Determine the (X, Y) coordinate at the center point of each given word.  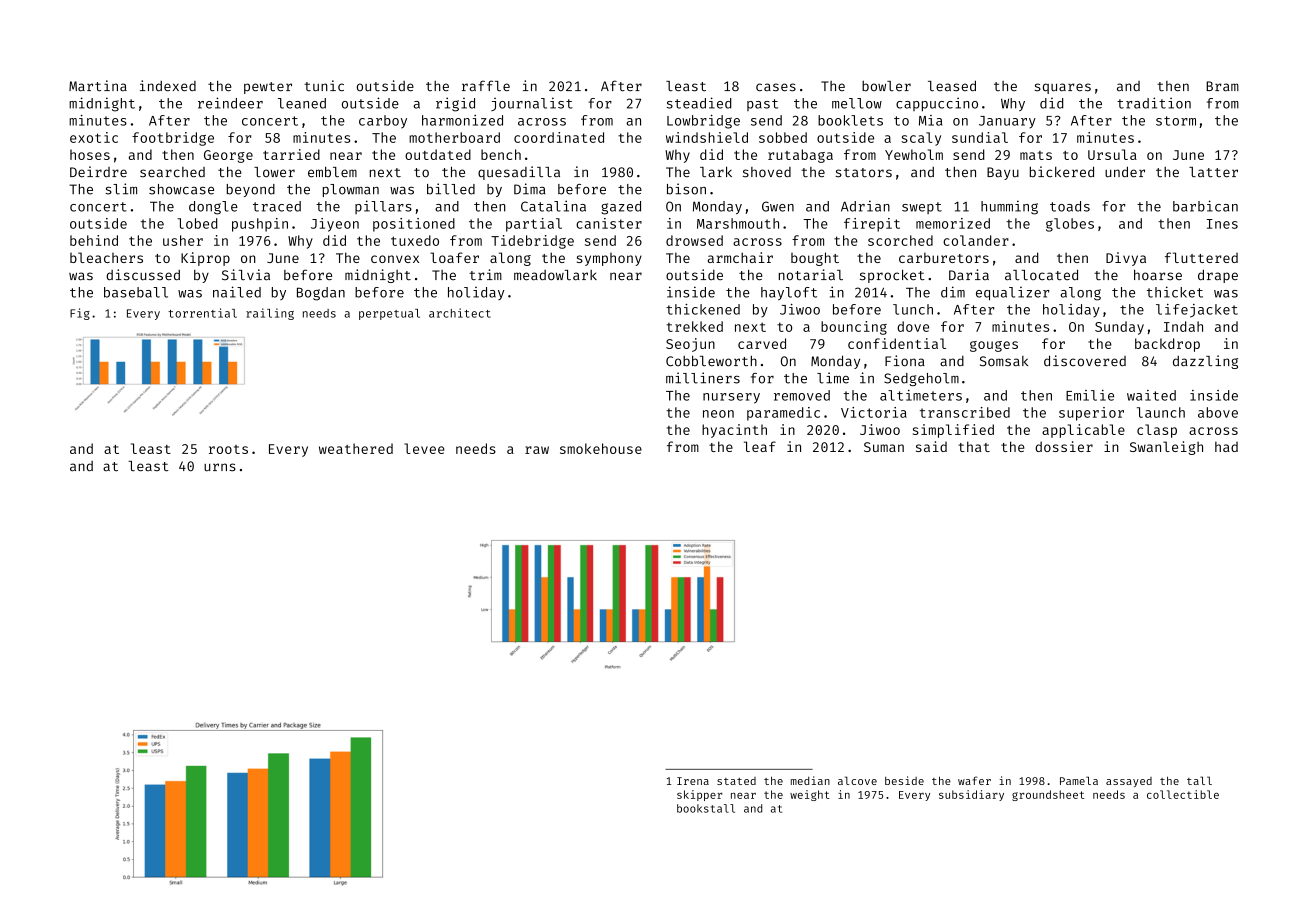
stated (736, 781)
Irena (693, 781)
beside (904, 780)
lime (833, 378)
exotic (94, 137)
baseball (136, 292)
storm (1176, 121)
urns (220, 467)
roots (228, 449)
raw (537, 450)
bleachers (106, 257)
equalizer (1013, 294)
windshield (707, 137)
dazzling (1205, 362)
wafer (974, 780)
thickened (703, 309)
